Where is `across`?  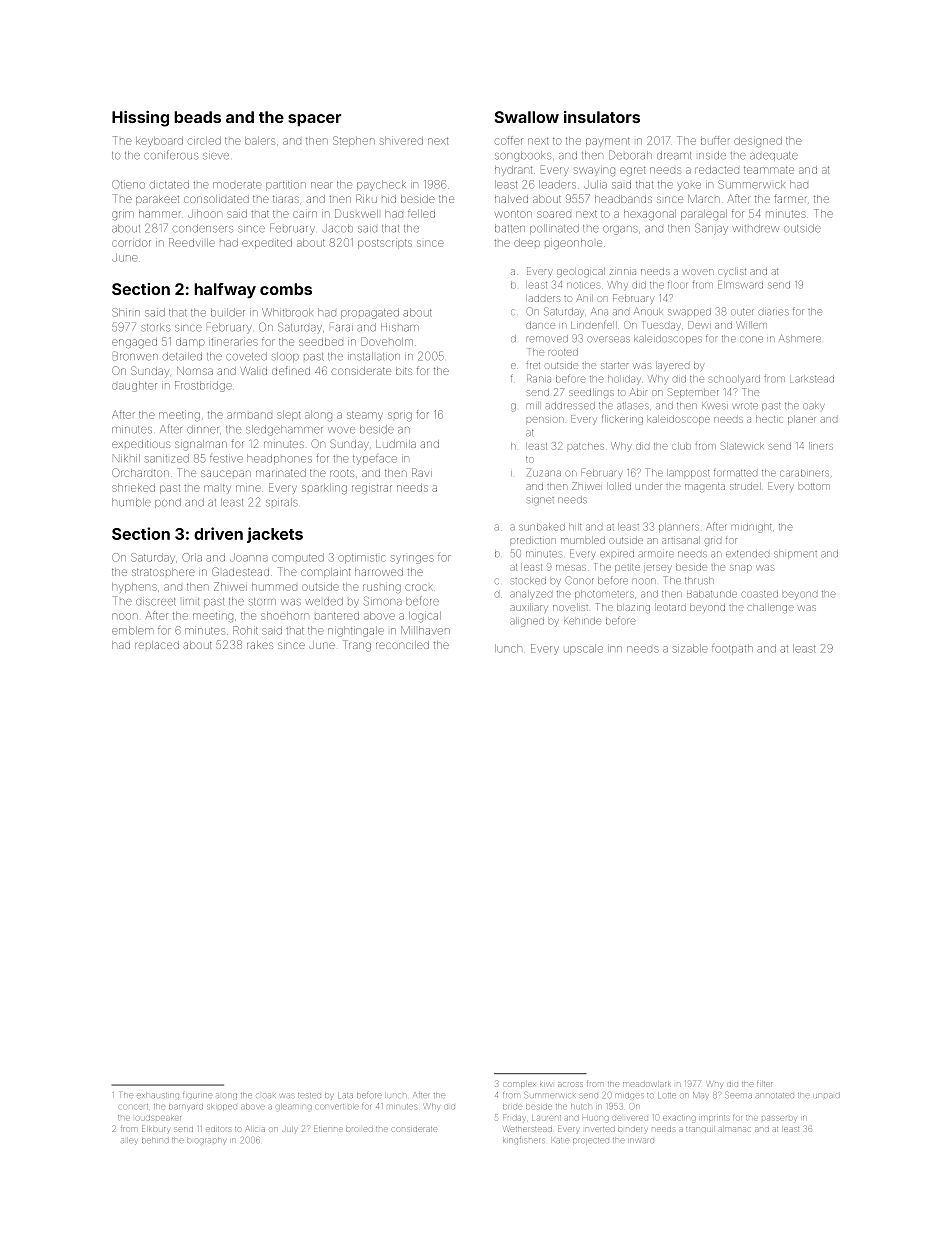 across is located at coordinates (570, 1084).
